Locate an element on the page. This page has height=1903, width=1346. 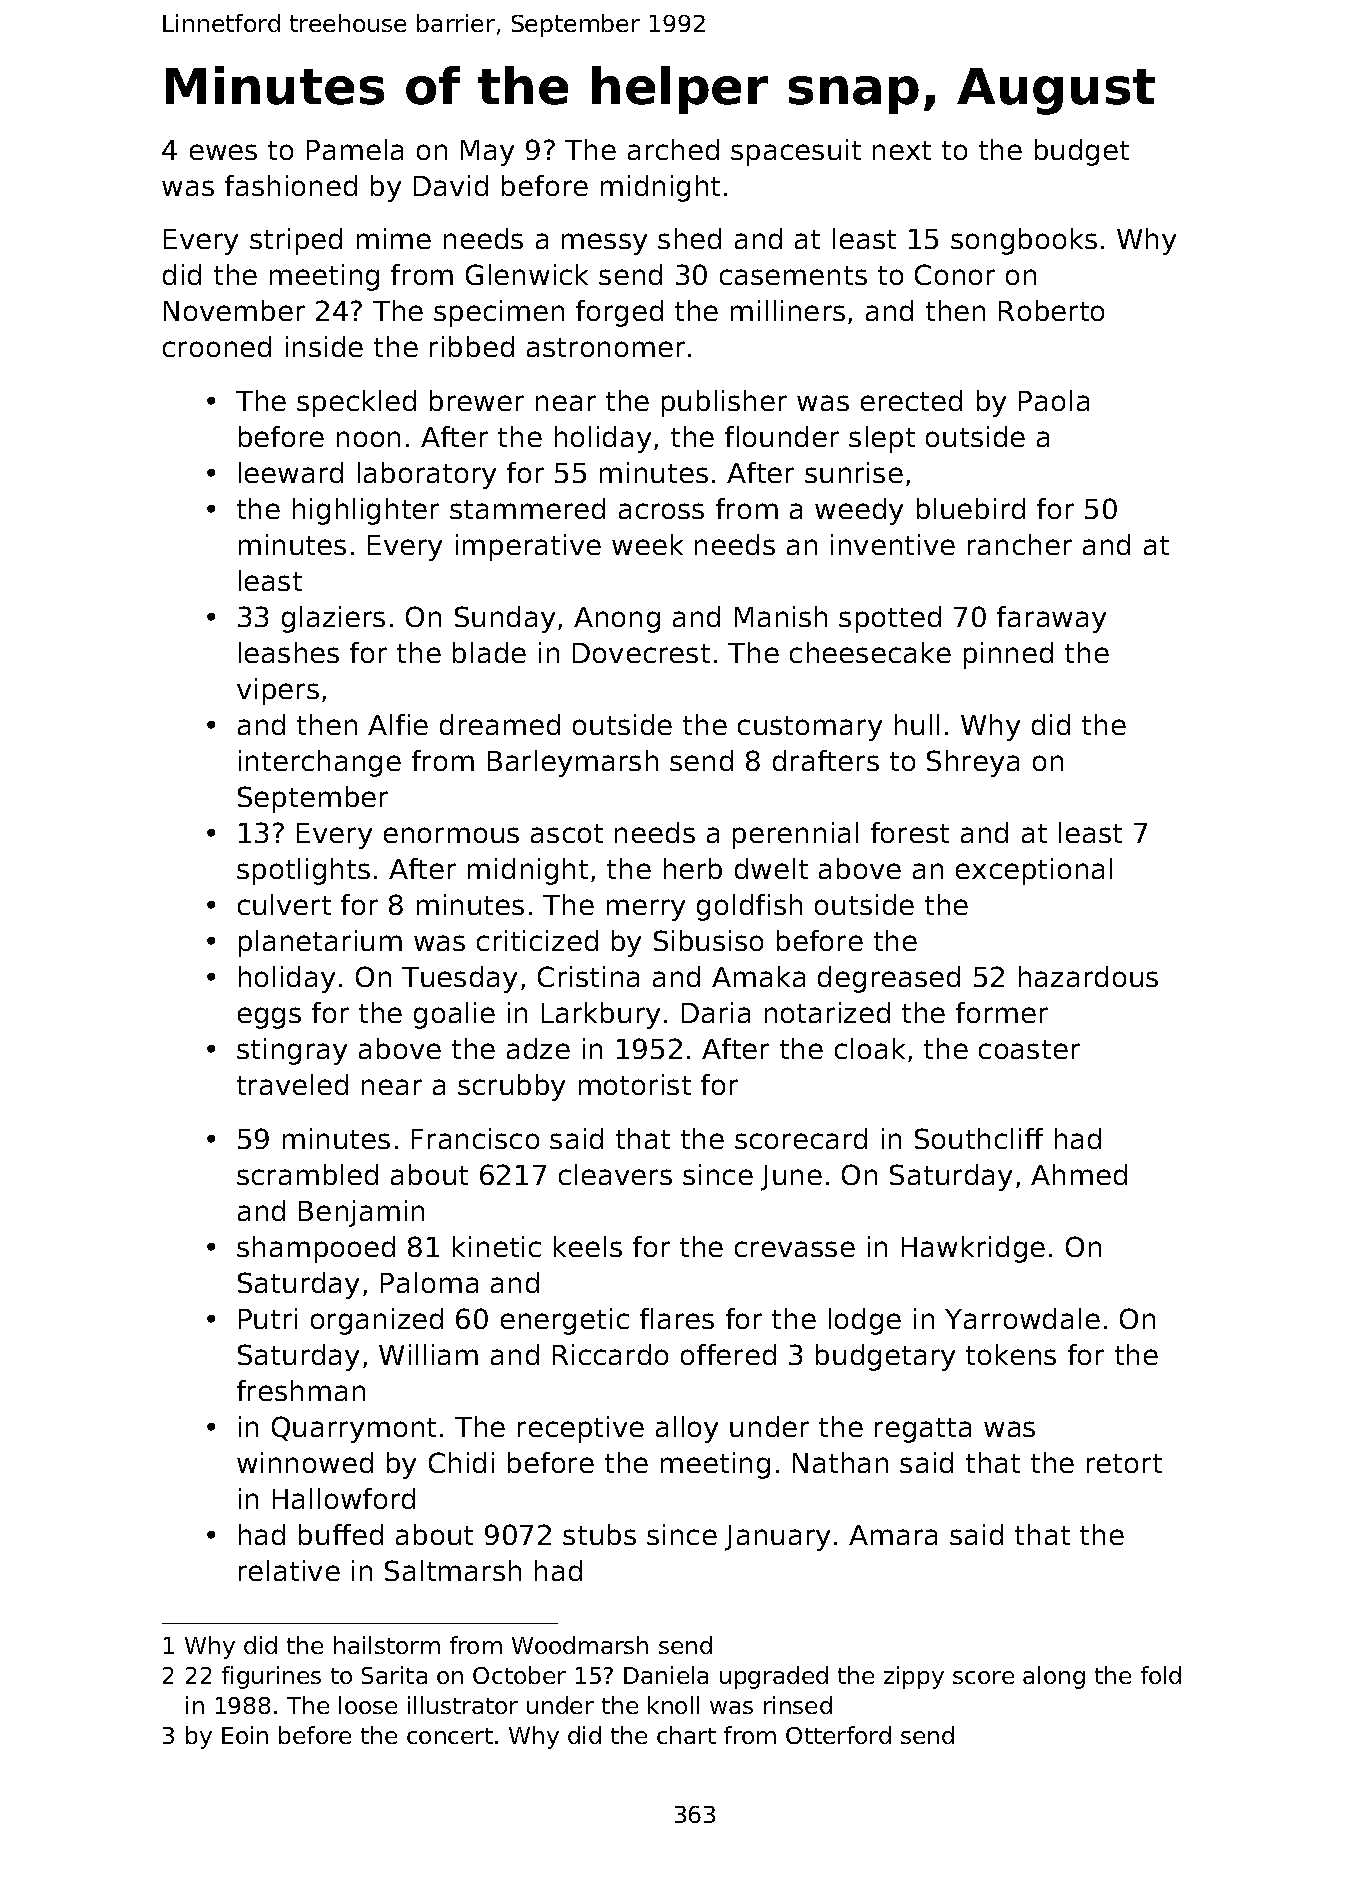
loose is located at coordinates (368, 1705).
